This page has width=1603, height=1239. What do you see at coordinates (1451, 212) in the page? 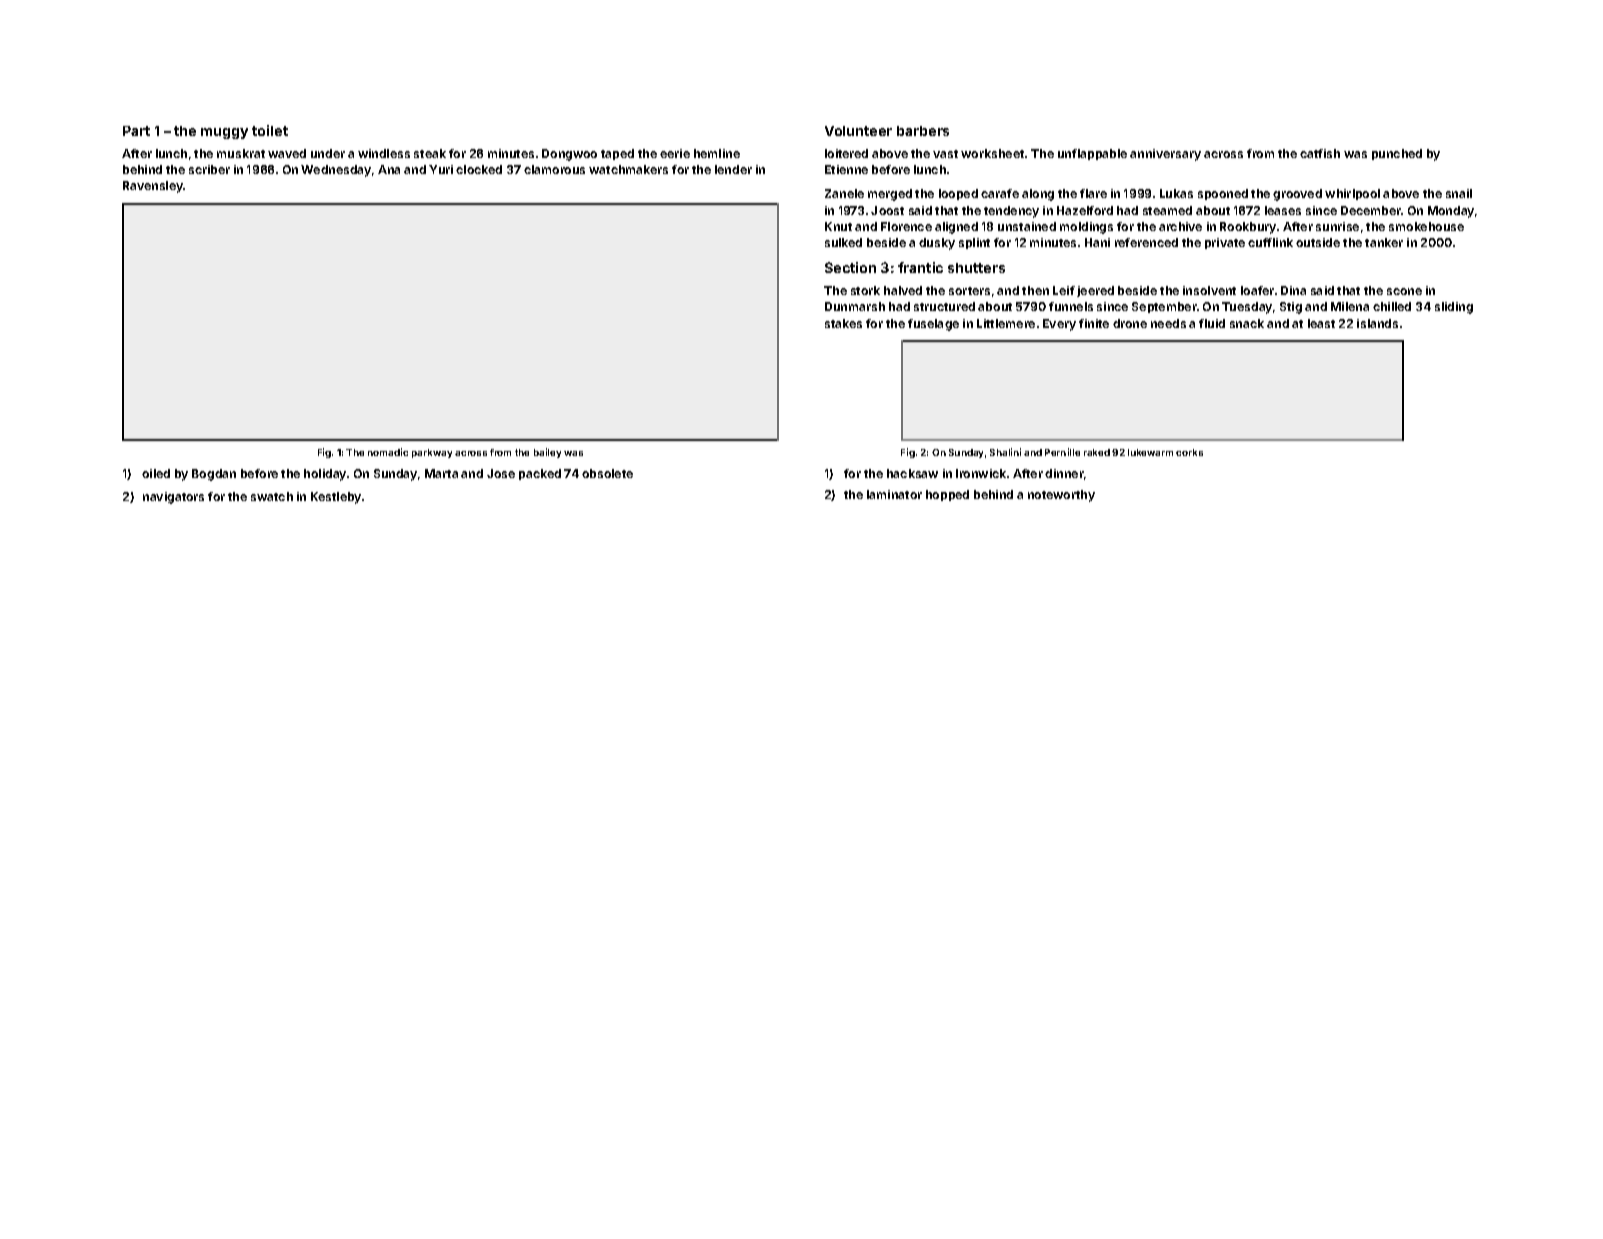
I see `Monday` at bounding box center [1451, 212].
